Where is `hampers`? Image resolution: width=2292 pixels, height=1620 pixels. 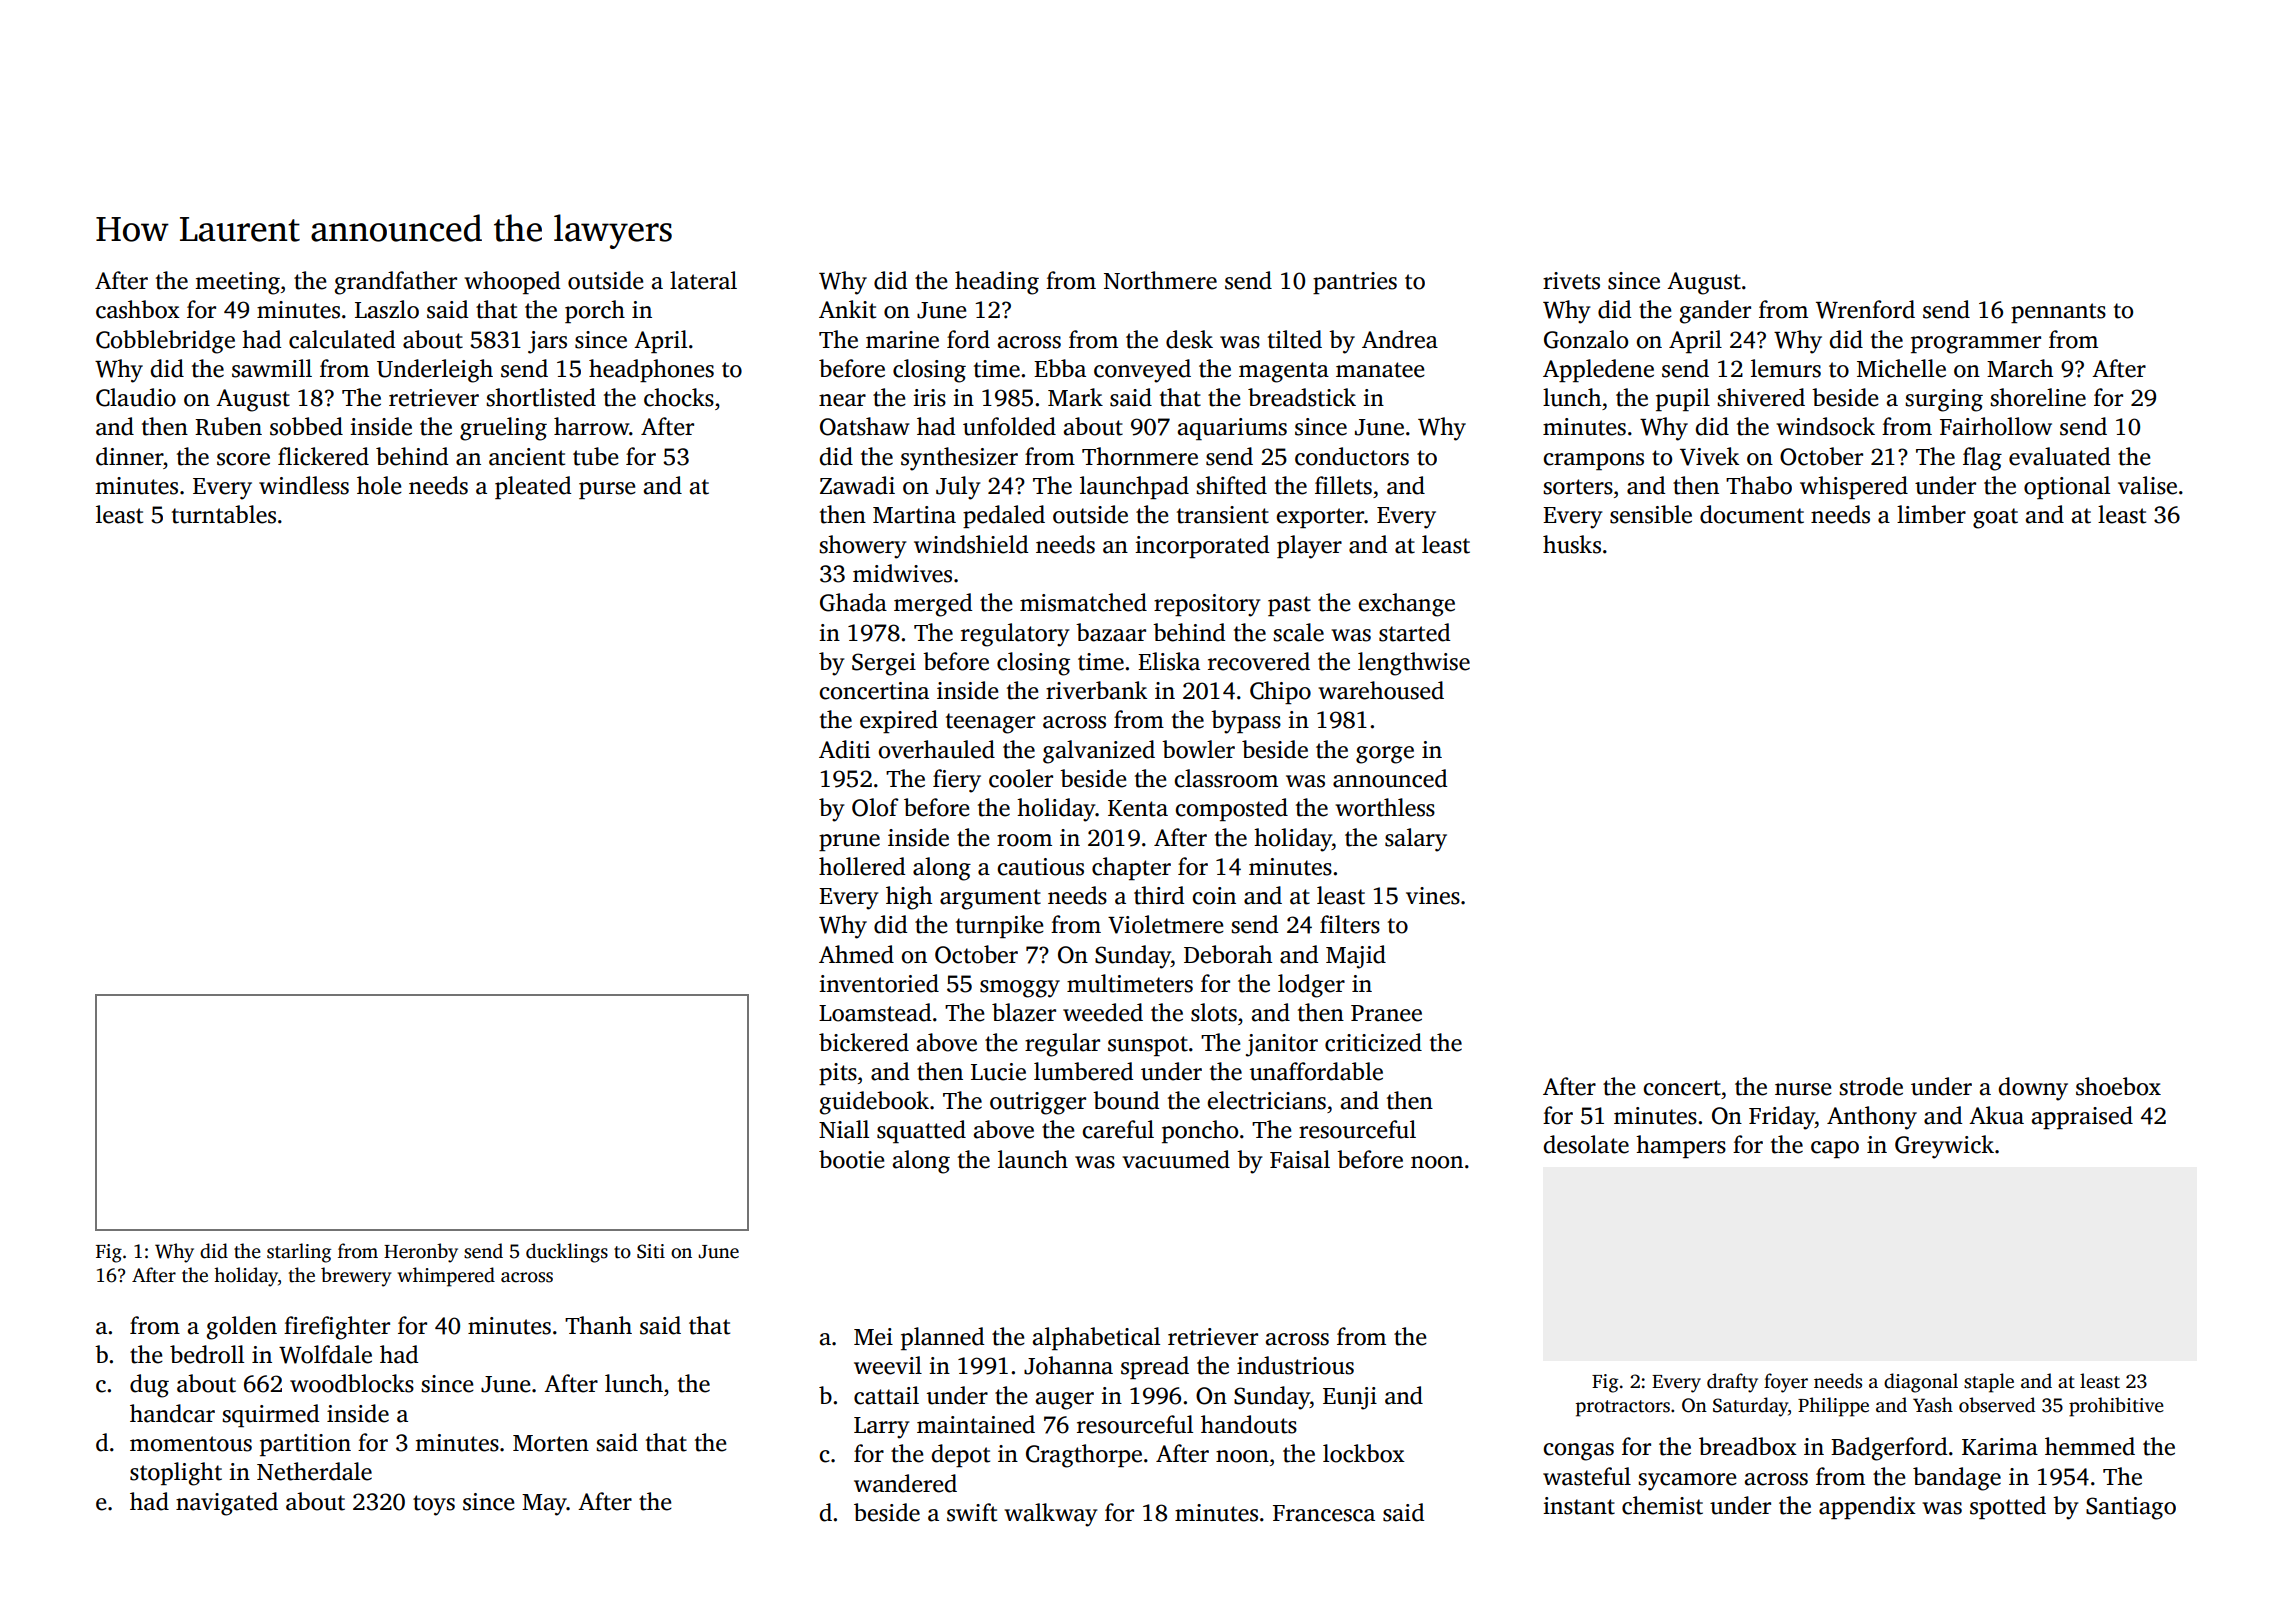
hampers is located at coordinates (1681, 1146).
